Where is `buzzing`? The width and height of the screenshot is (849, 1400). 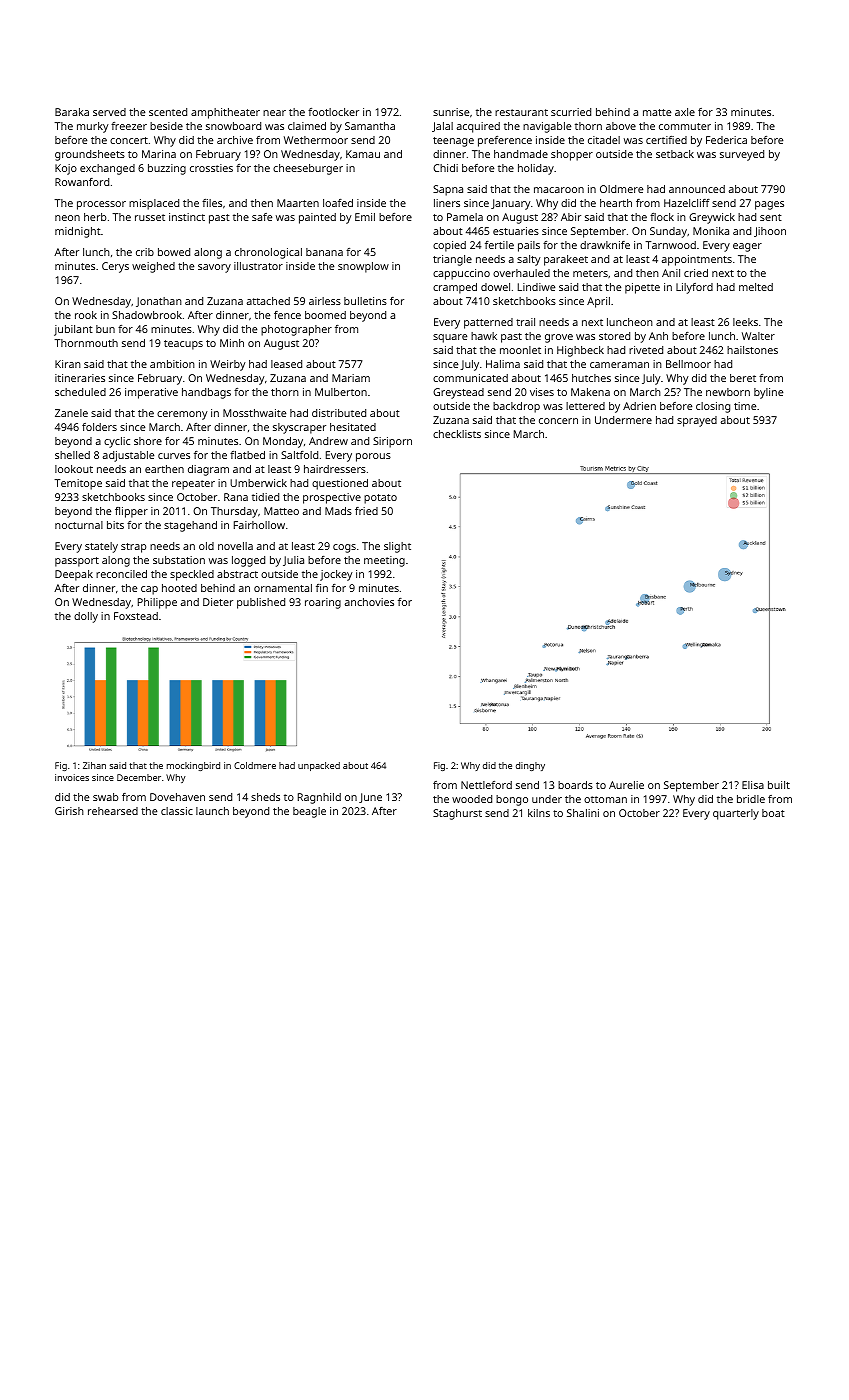 buzzing is located at coordinates (167, 169).
